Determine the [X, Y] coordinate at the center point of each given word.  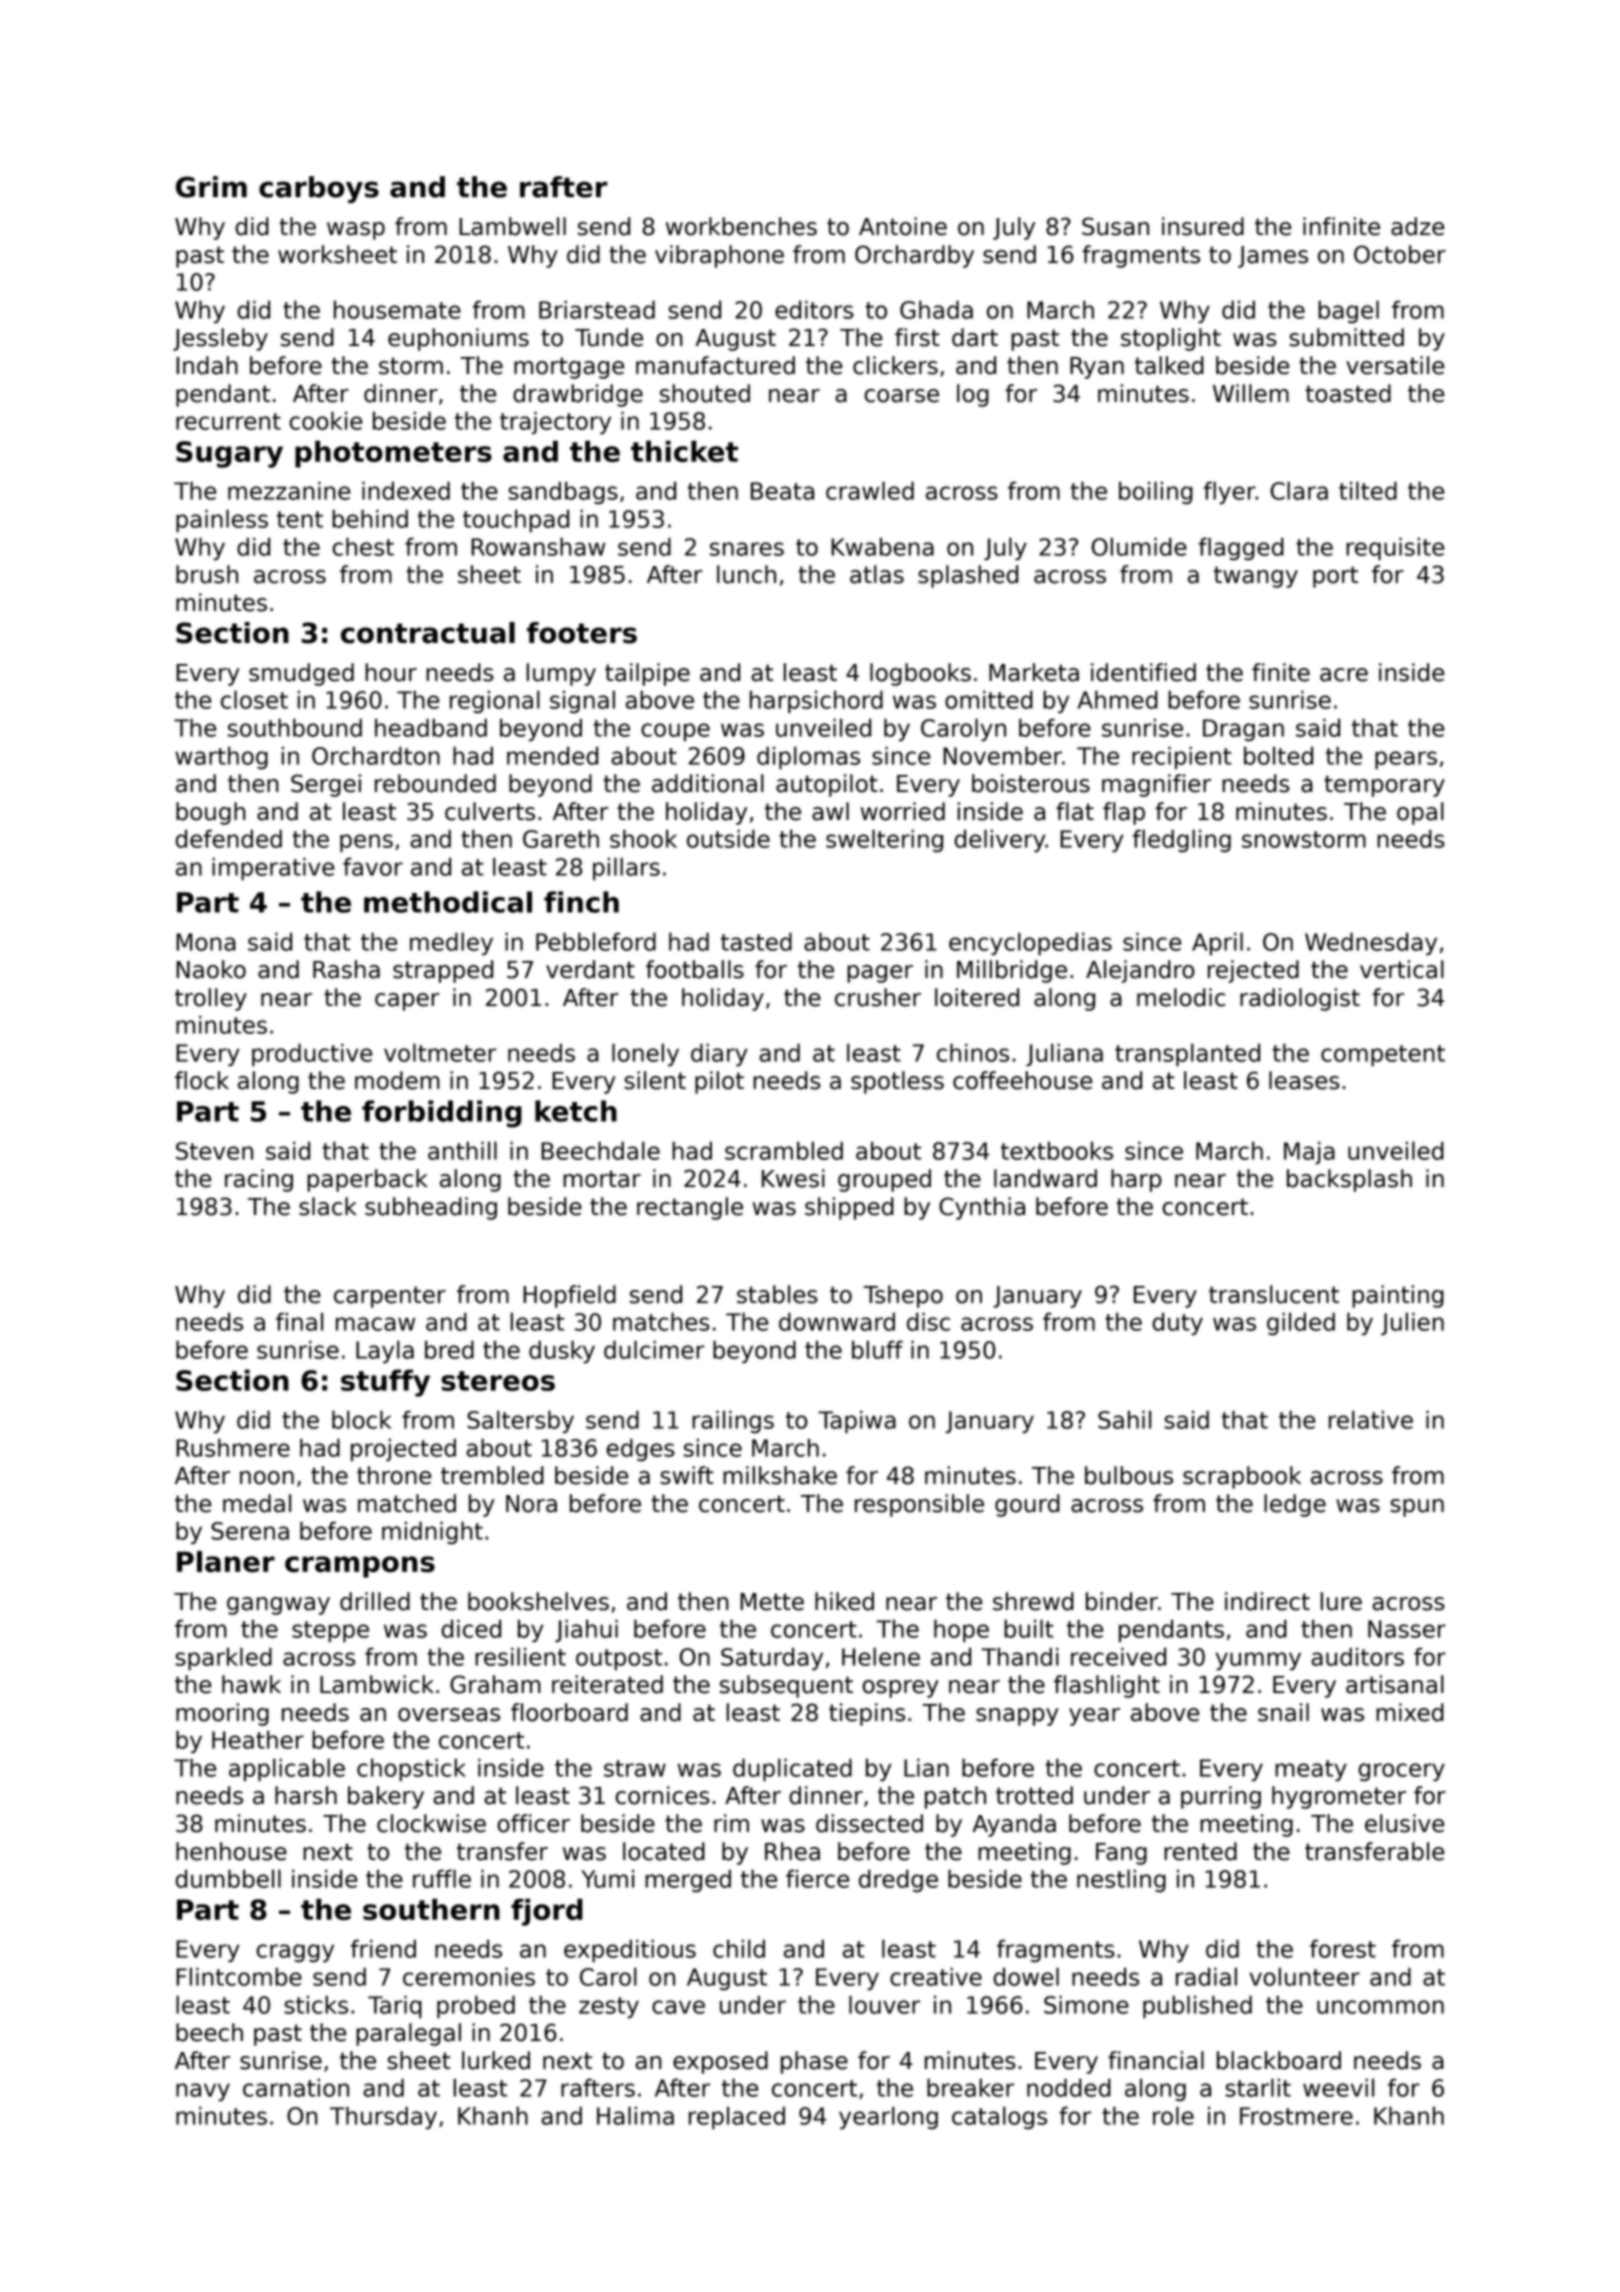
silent [655, 1080]
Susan [1115, 226]
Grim [211, 187]
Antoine [903, 226]
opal [1420, 813]
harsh [306, 1795]
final [299, 1321]
